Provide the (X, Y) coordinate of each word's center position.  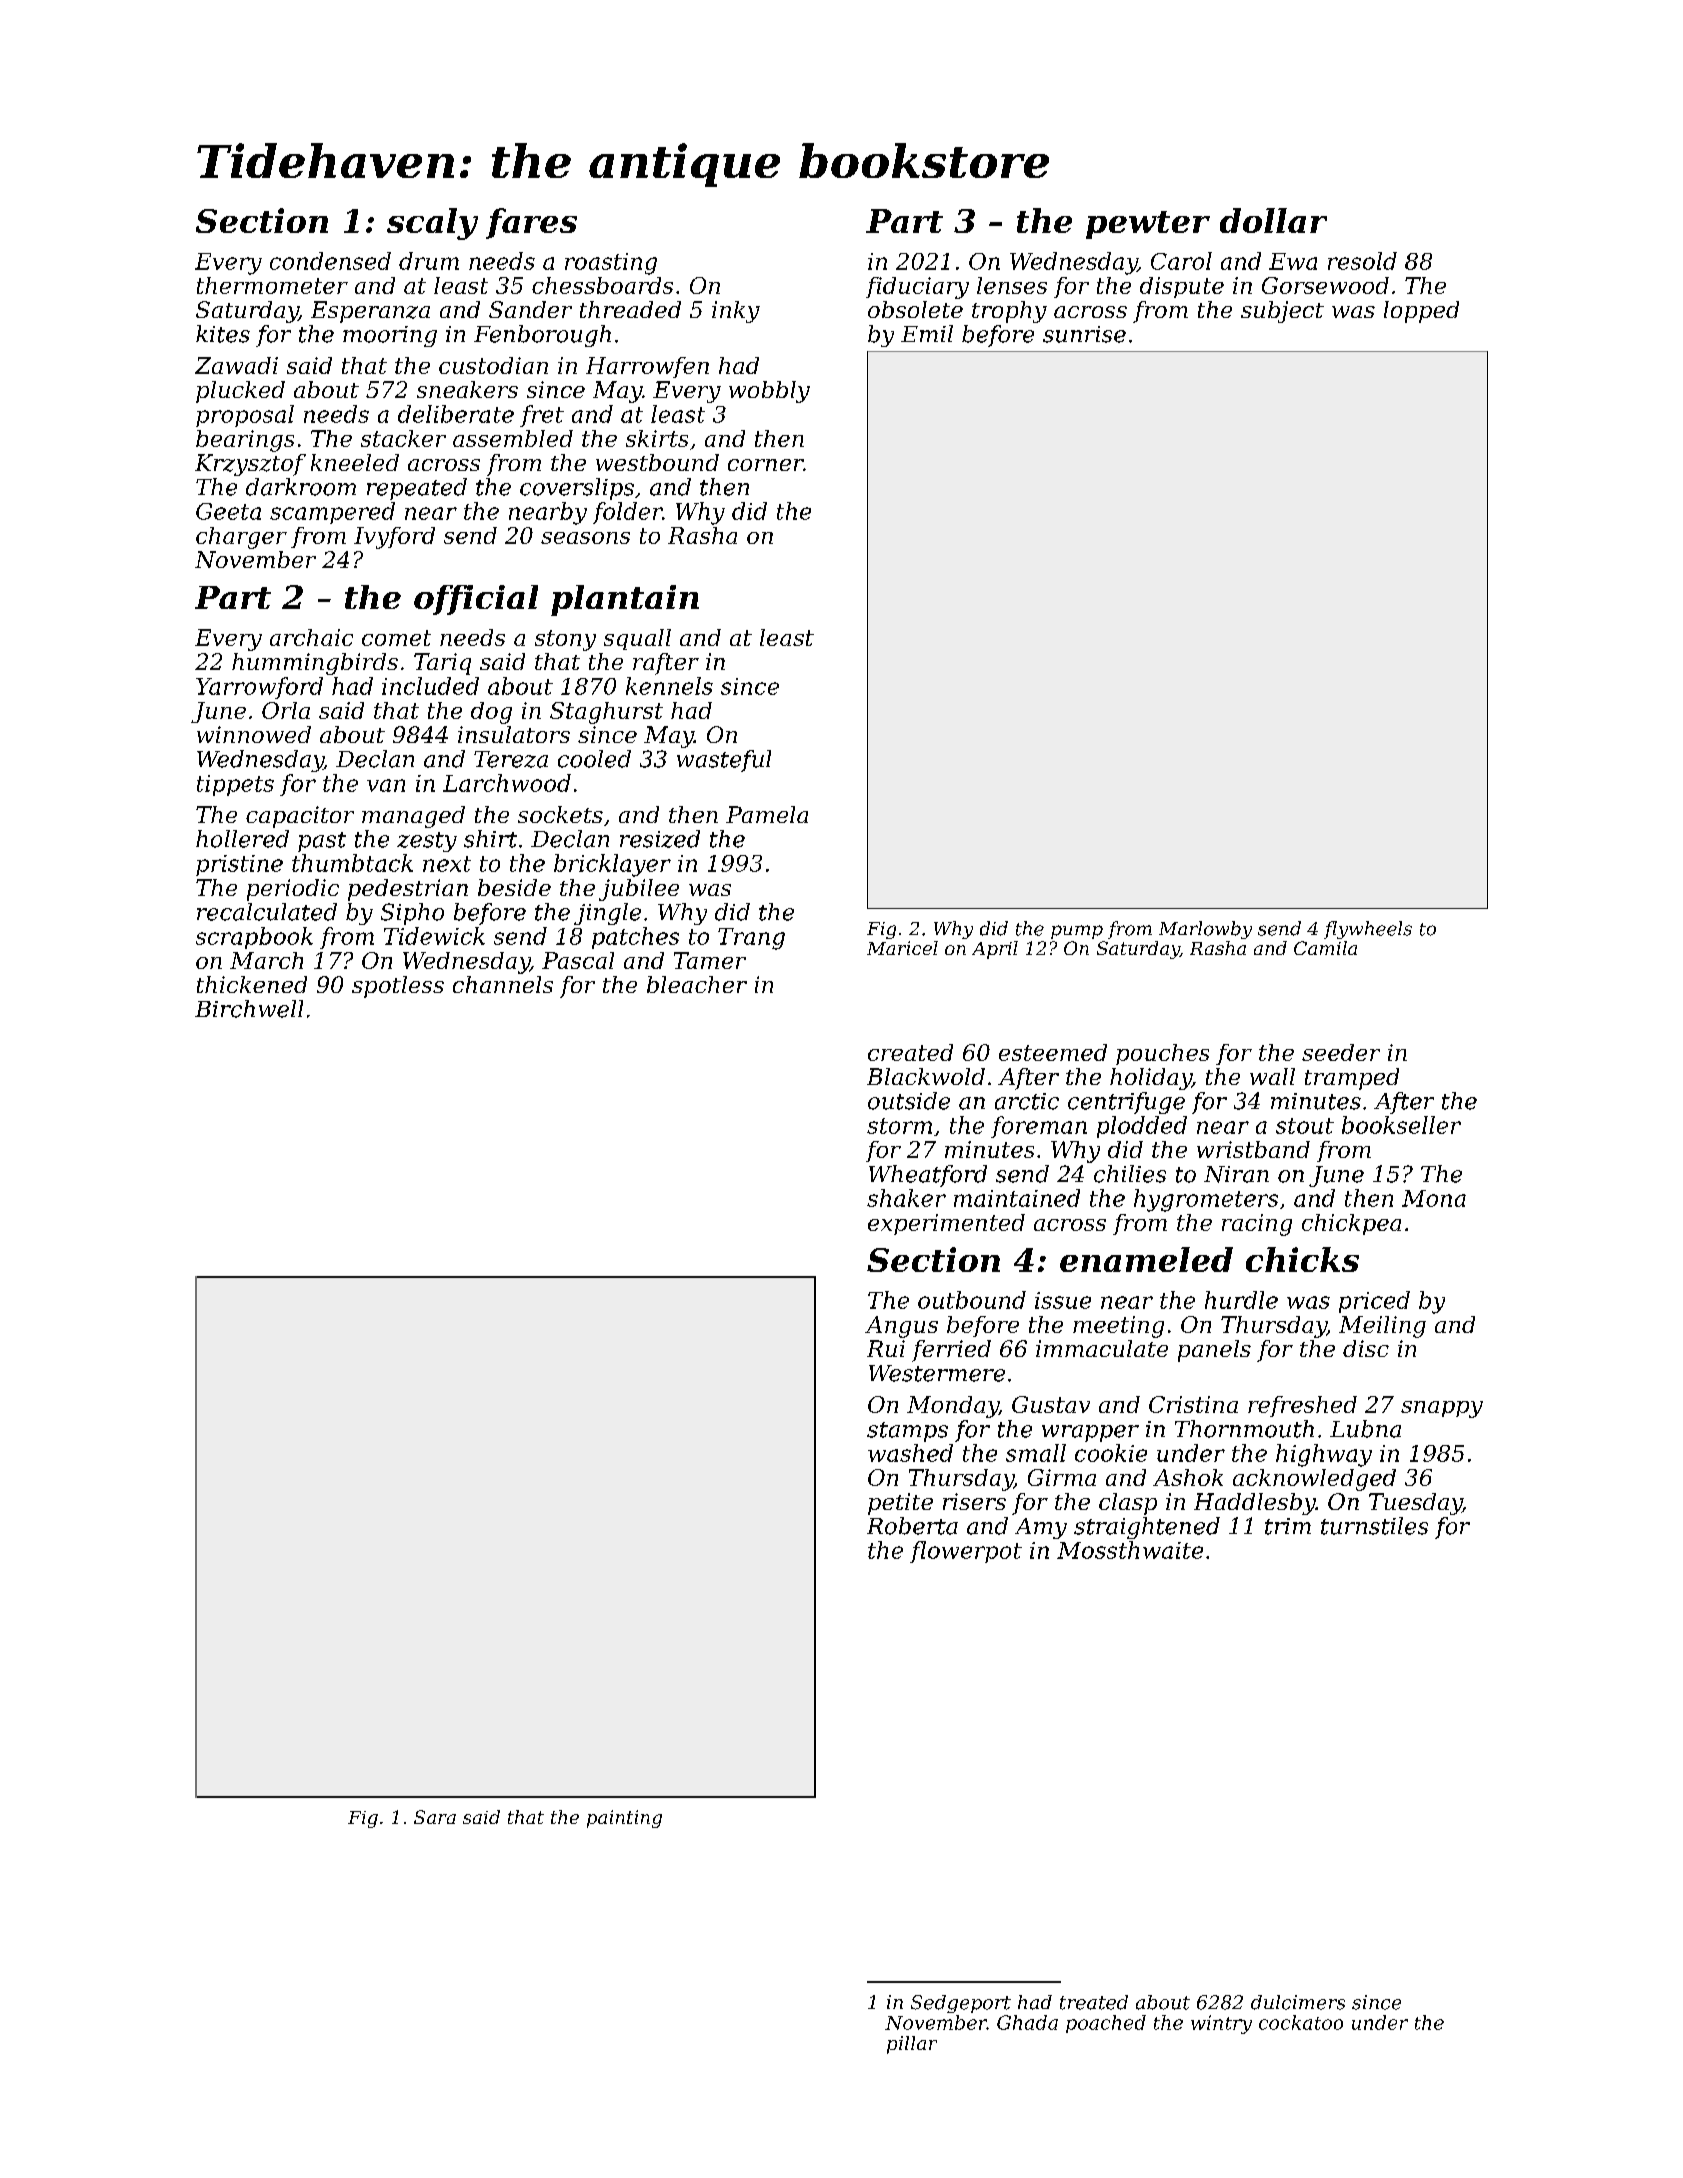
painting (624, 1819)
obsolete (915, 309)
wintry (1221, 2024)
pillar (912, 2045)
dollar (1273, 220)
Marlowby (1205, 930)
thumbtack (352, 863)
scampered (332, 513)
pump (1077, 932)
